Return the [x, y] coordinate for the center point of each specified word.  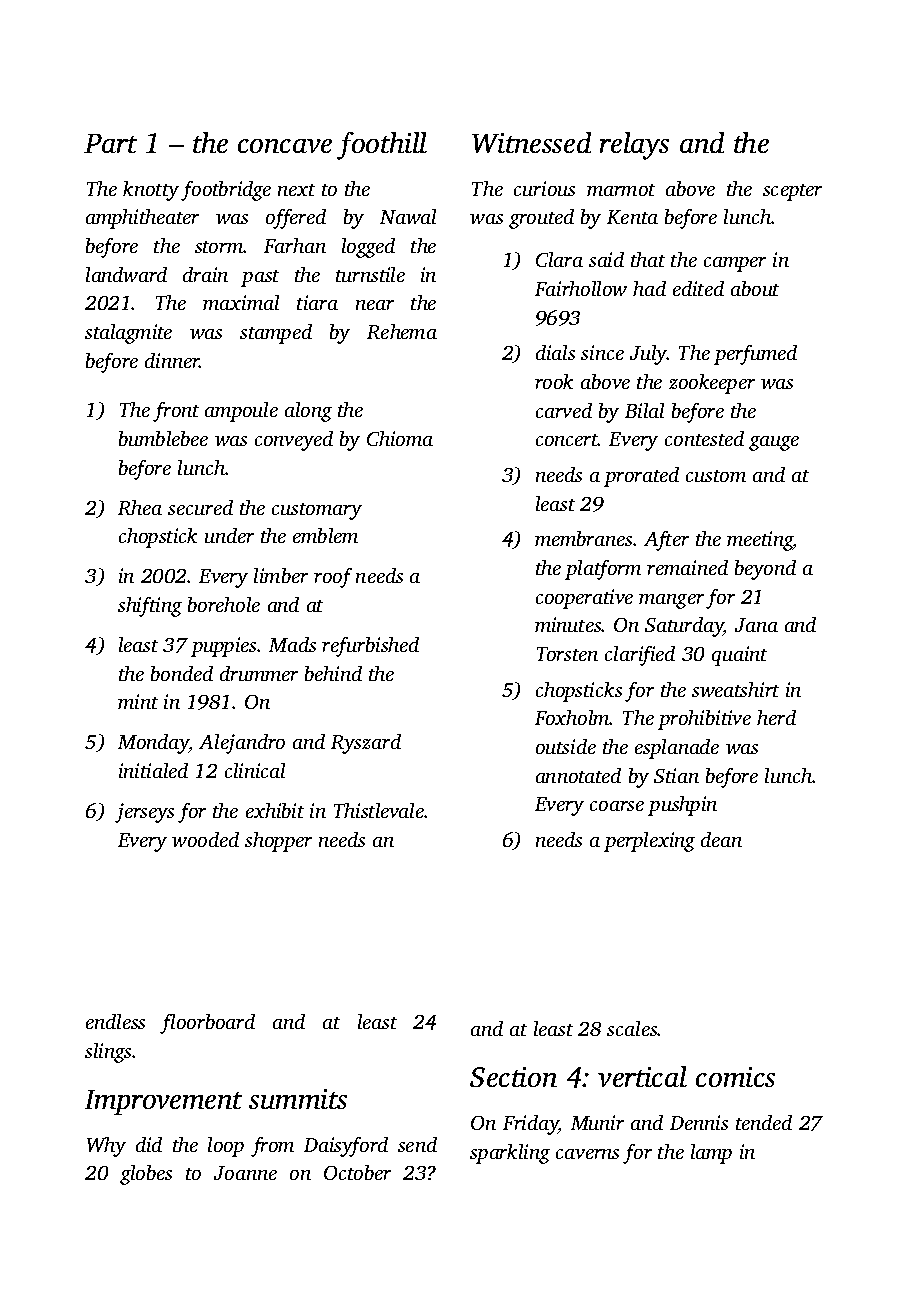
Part [110, 143]
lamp [711, 1154]
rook [554, 381]
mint [138, 701]
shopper [278, 842]
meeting [760, 541]
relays [634, 146]
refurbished [370, 647]
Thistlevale [379, 810]
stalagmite [128, 334]
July [648, 355]
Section [513, 1077]
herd [776, 717]
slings [108, 1053]
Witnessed [531, 142]
